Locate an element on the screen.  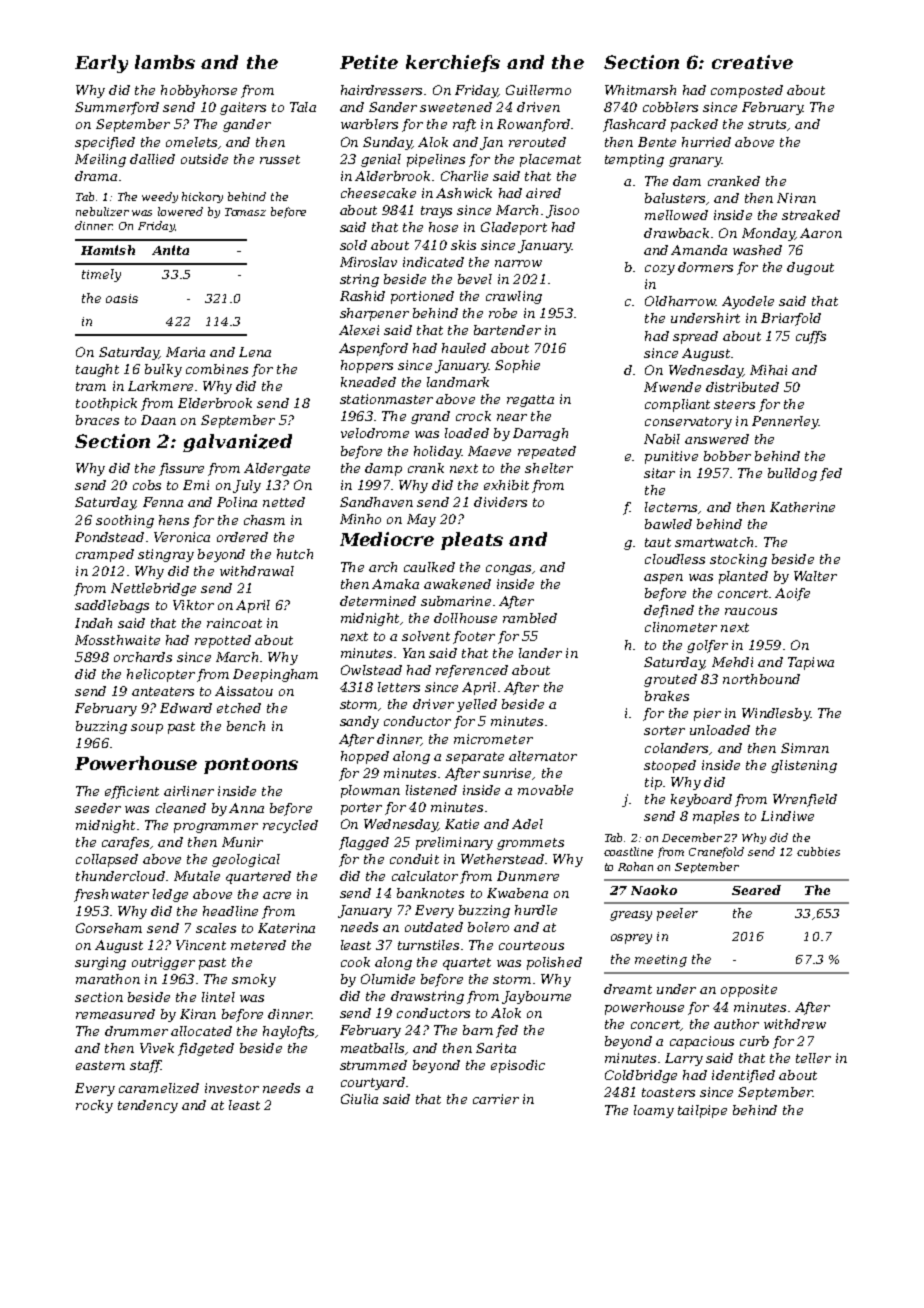
Katie is located at coordinates (462, 824).
